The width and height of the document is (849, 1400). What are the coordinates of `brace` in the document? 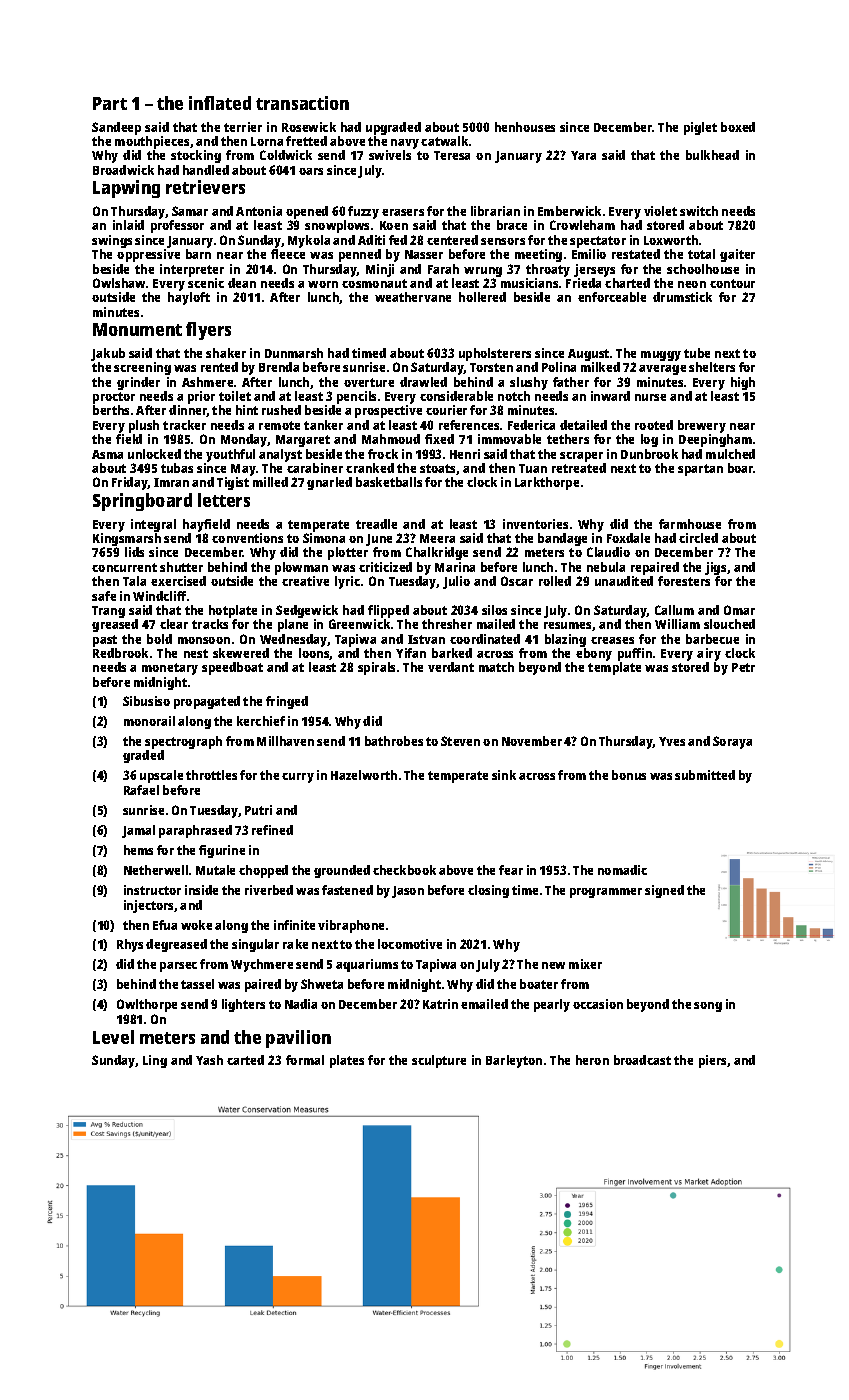 It's located at (512, 225).
